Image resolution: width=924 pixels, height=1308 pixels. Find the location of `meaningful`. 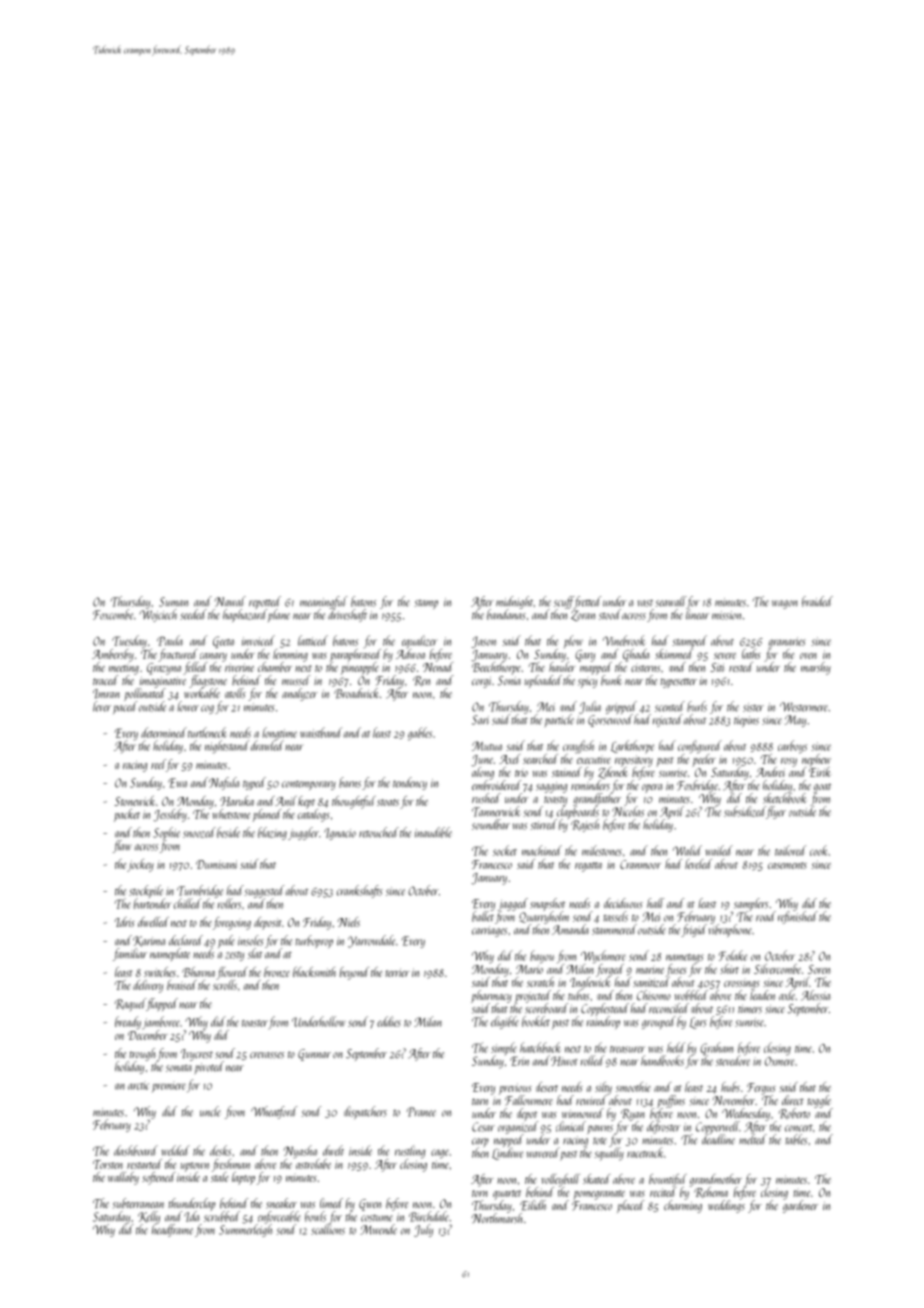

meaningful is located at coordinates (323, 602).
